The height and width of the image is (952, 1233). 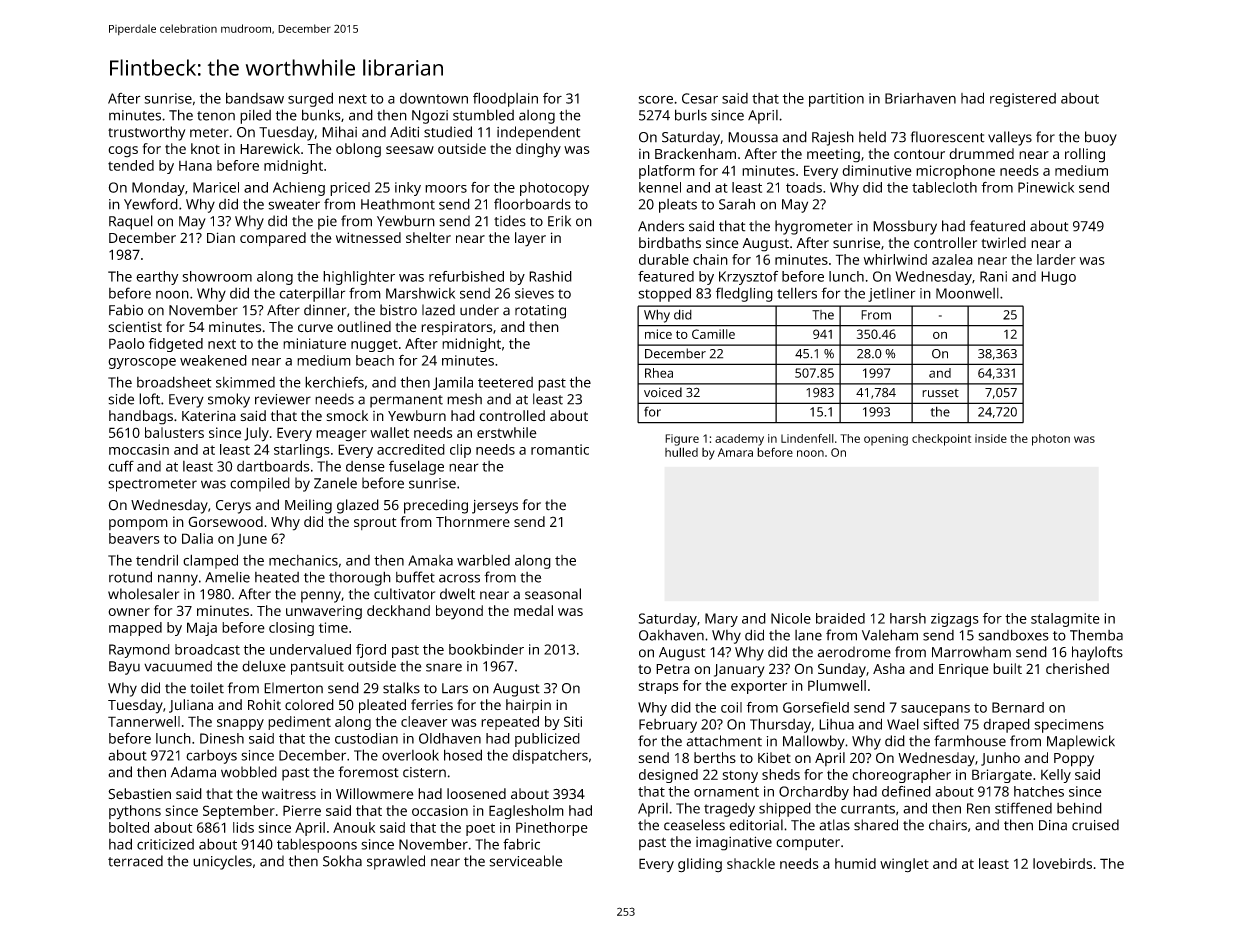 What do you see at coordinates (538, 150) in the image?
I see `dinghy` at bounding box center [538, 150].
